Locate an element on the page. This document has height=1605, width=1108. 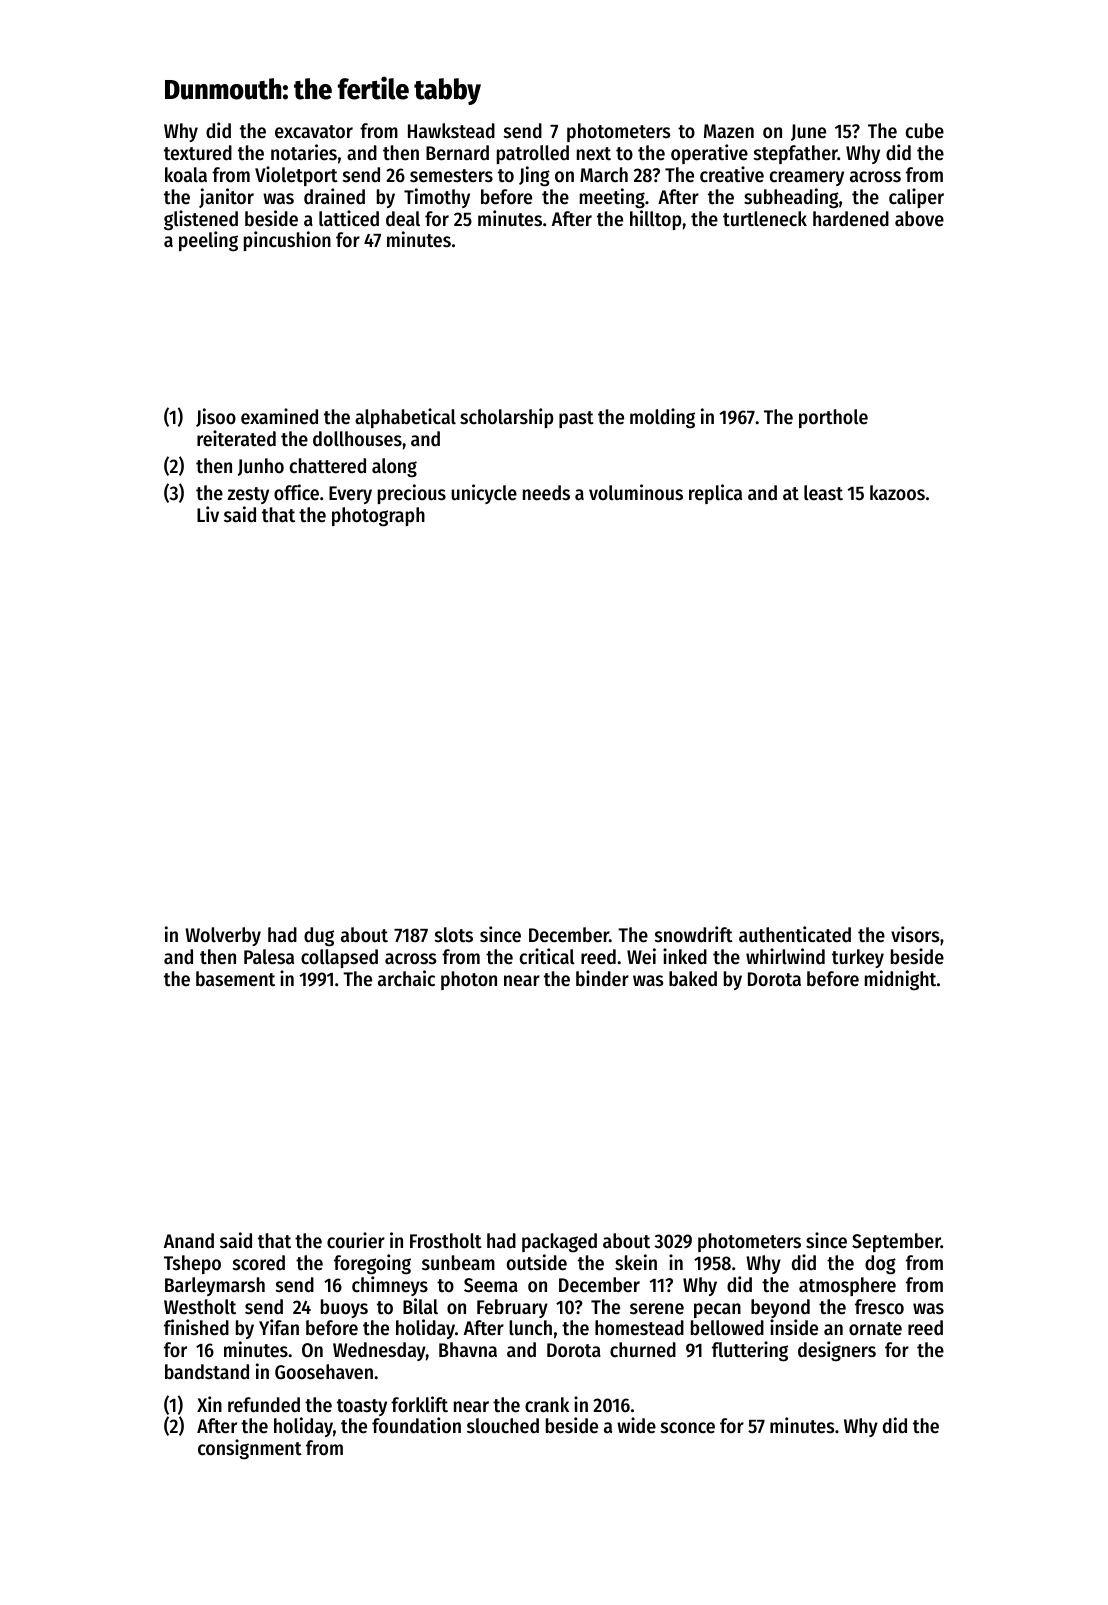
consignment is located at coordinates (250, 1449).
